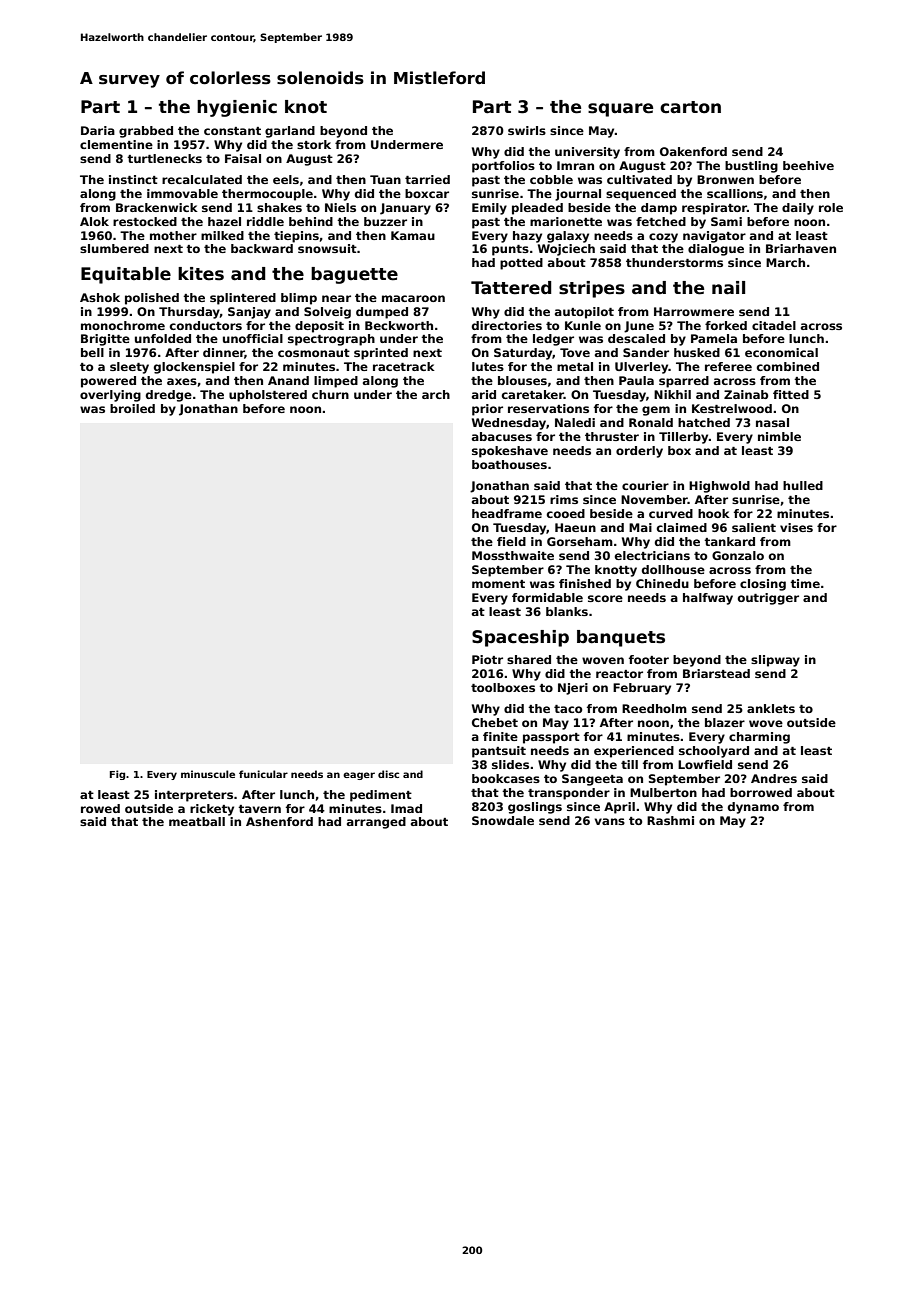  I want to click on slipway, so click(775, 661).
